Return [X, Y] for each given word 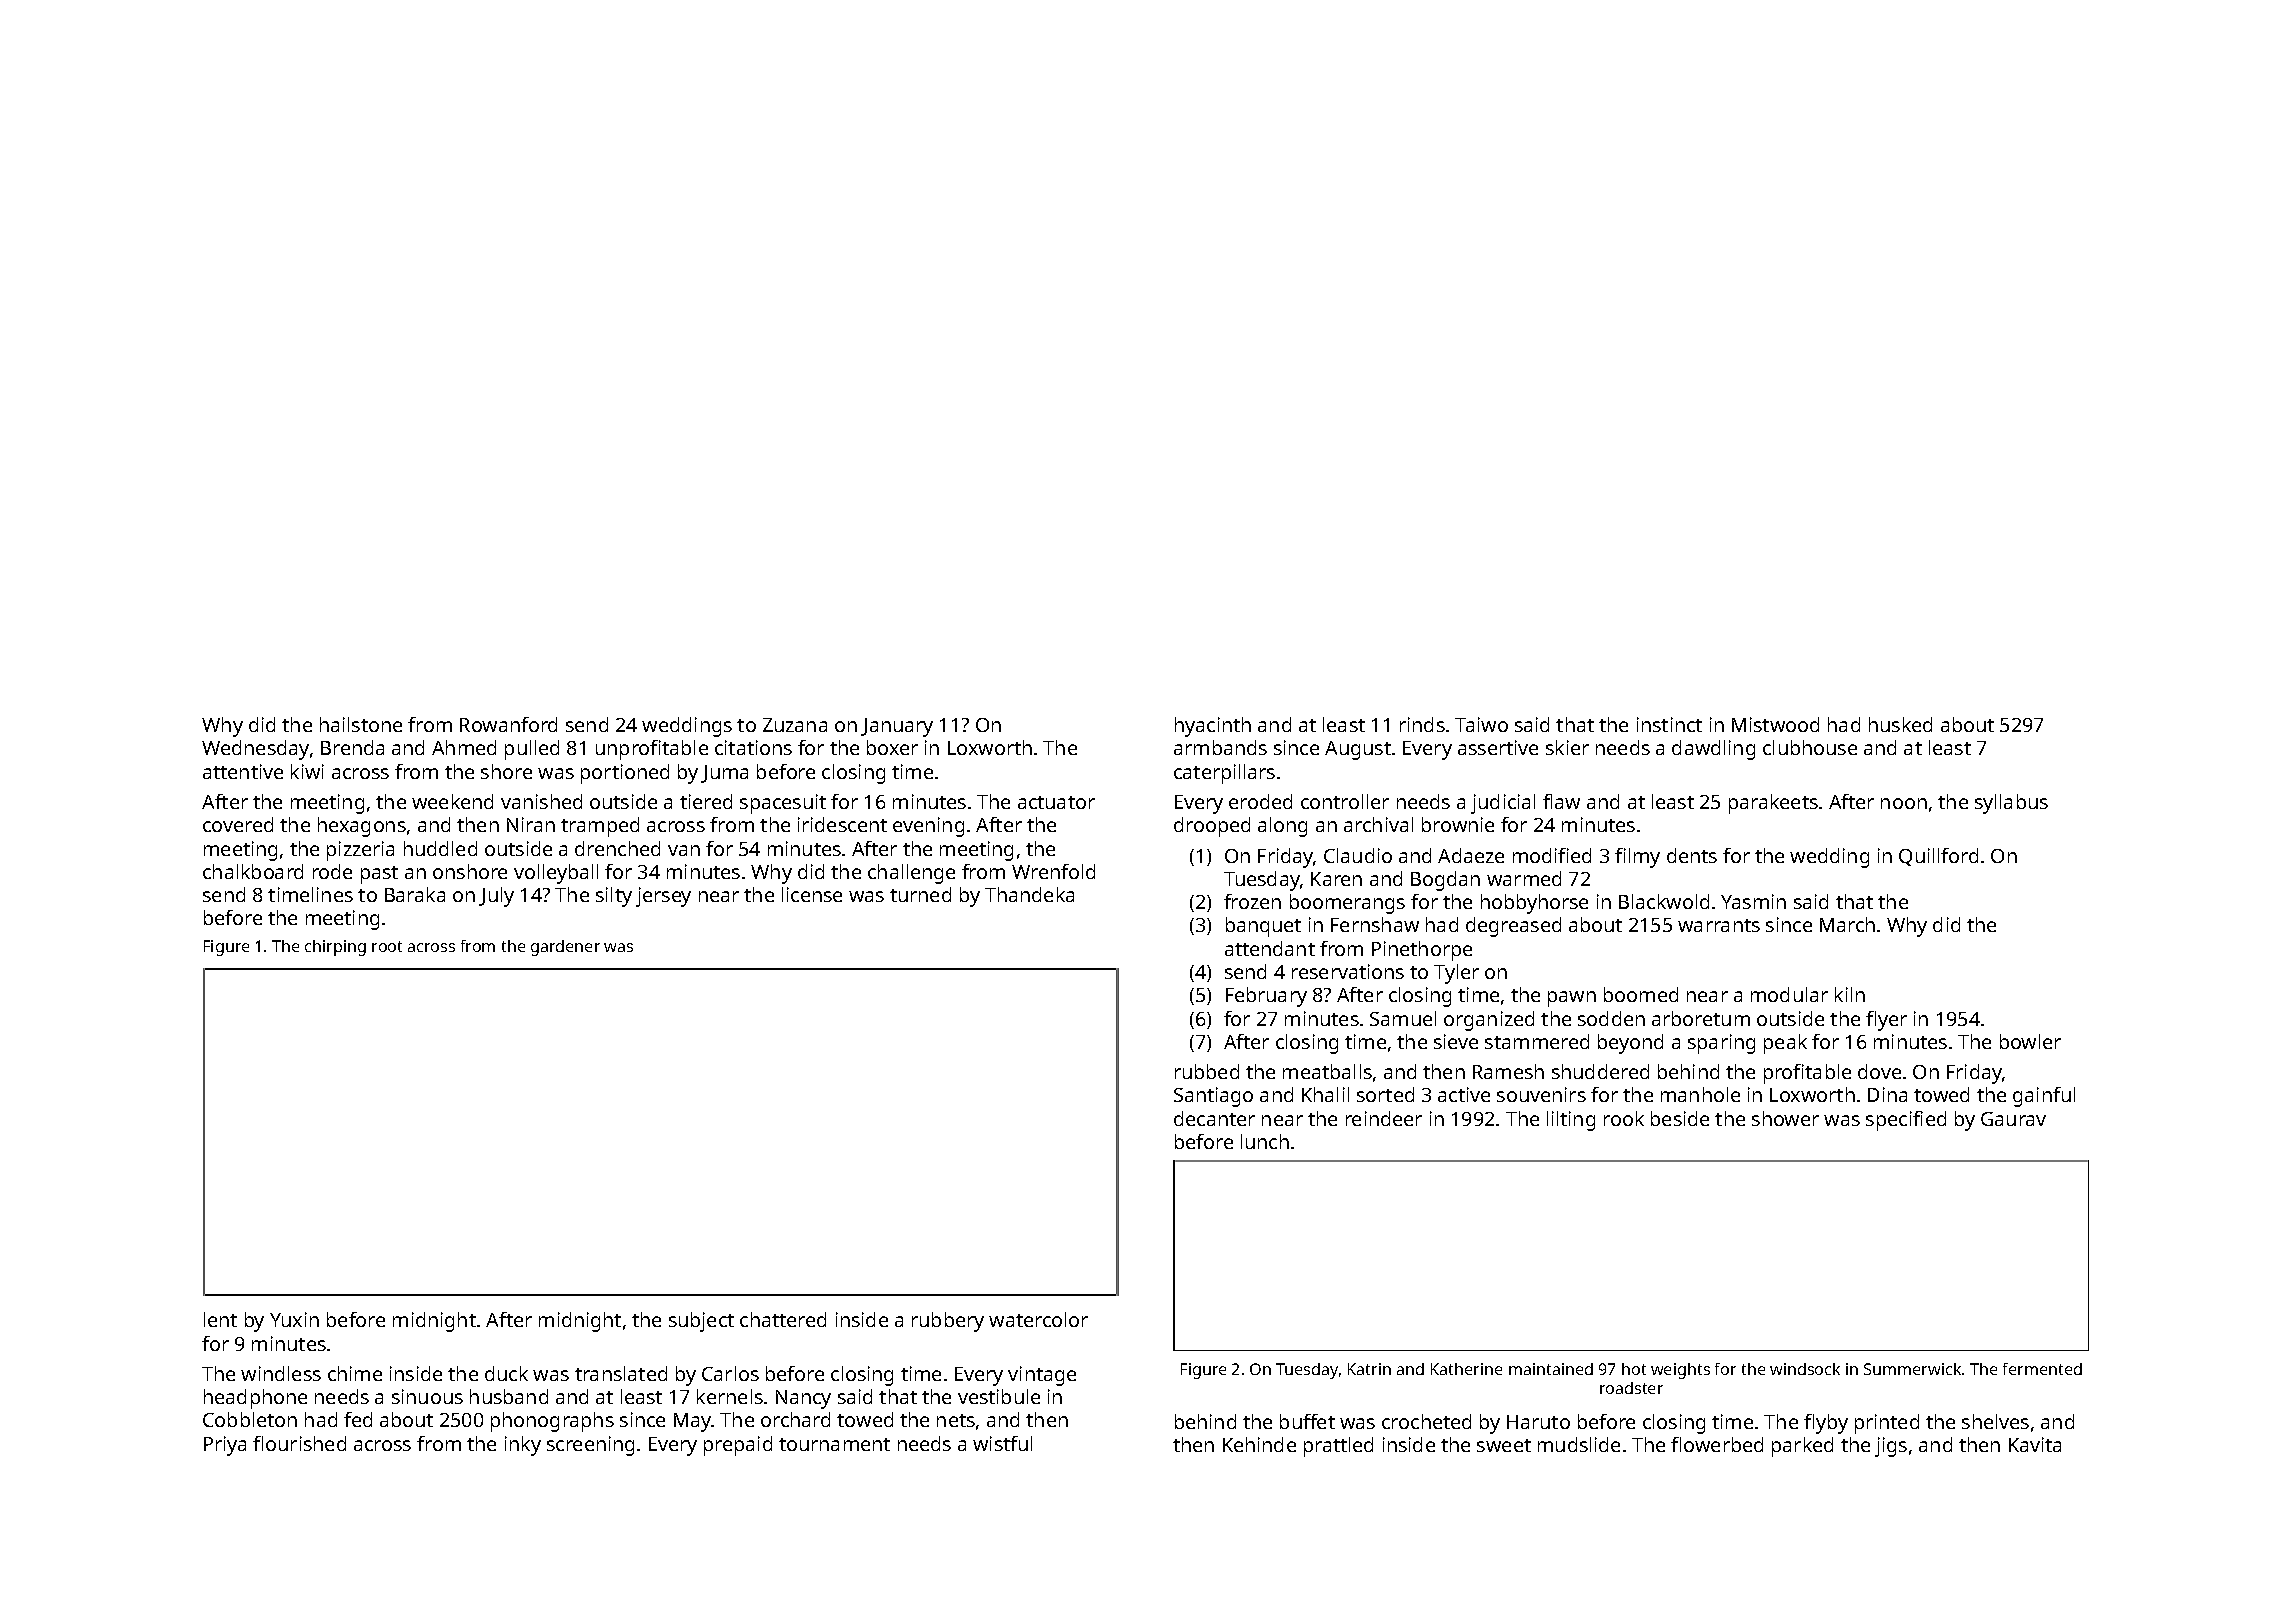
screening [590, 1446]
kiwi [307, 771]
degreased [1513, 927]
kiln [1850, 994]
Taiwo [1481, 724]
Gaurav [2013, 1119]
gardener [565, 948]
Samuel [1403, 1018]
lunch [1265, 1141]
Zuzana [795, 725]
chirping [335, 948]
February [1266, 997]
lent [220, 1319]
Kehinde [1259, 1444]
